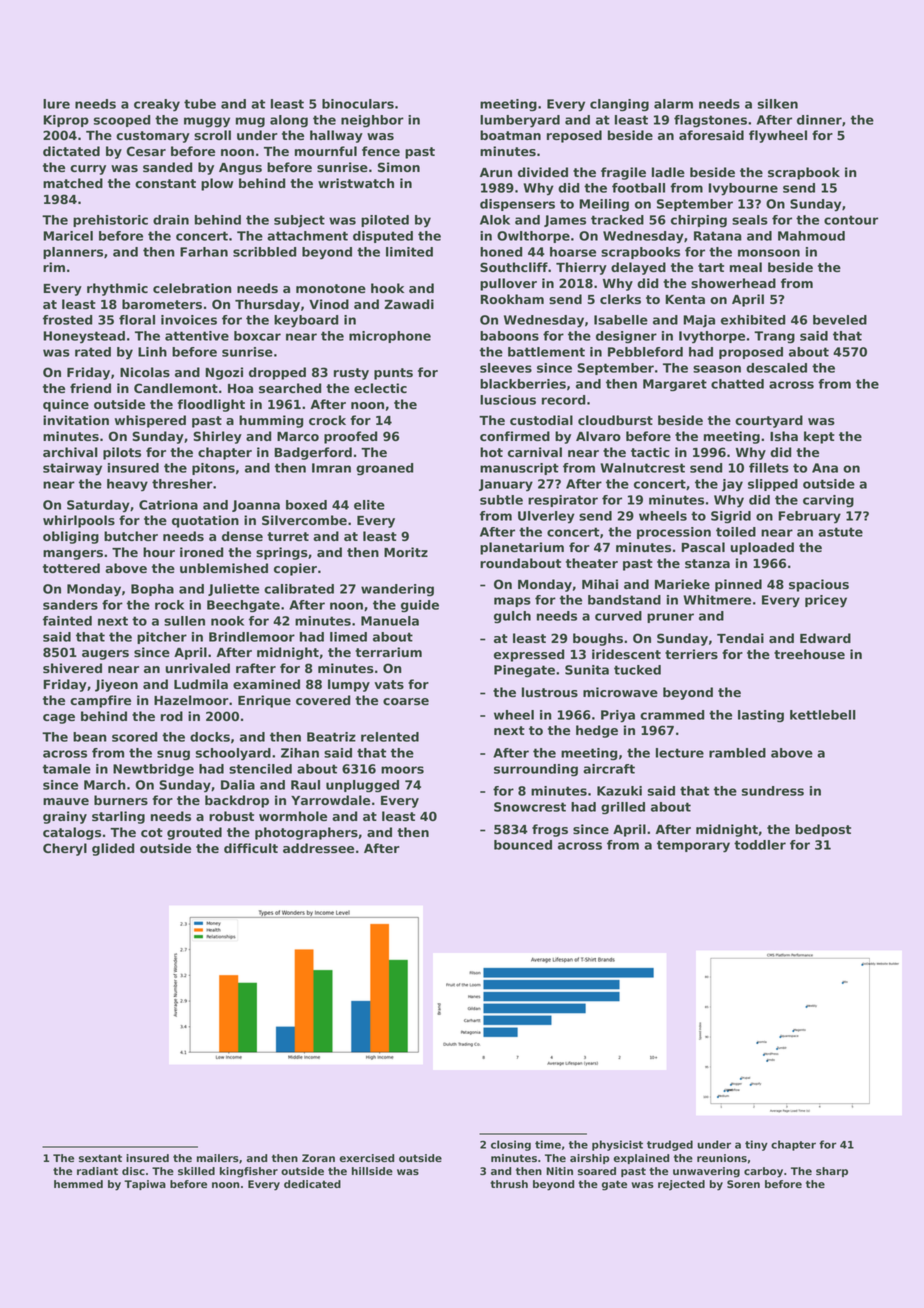 The height and width of the image is (1308, 924). What do you see at coordinates (811, 236) in the image?
I see `Mahmoud` at bounding box center [811, 236].
